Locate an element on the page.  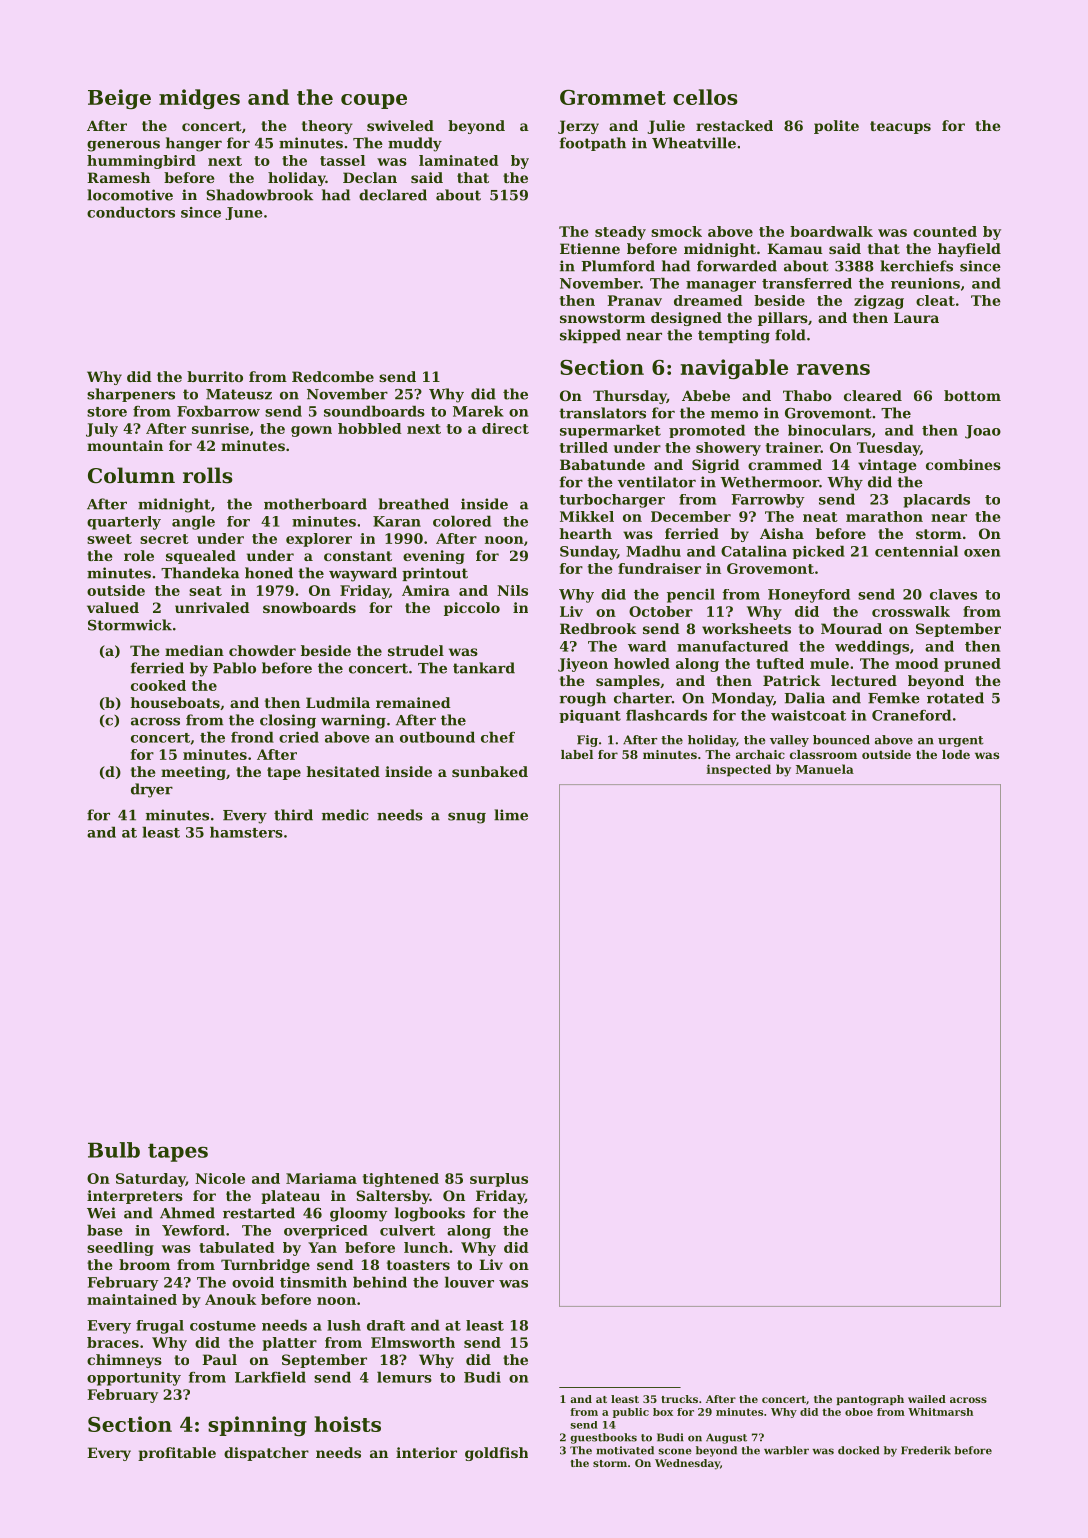
breathed is located at coordinates (414, 504).
